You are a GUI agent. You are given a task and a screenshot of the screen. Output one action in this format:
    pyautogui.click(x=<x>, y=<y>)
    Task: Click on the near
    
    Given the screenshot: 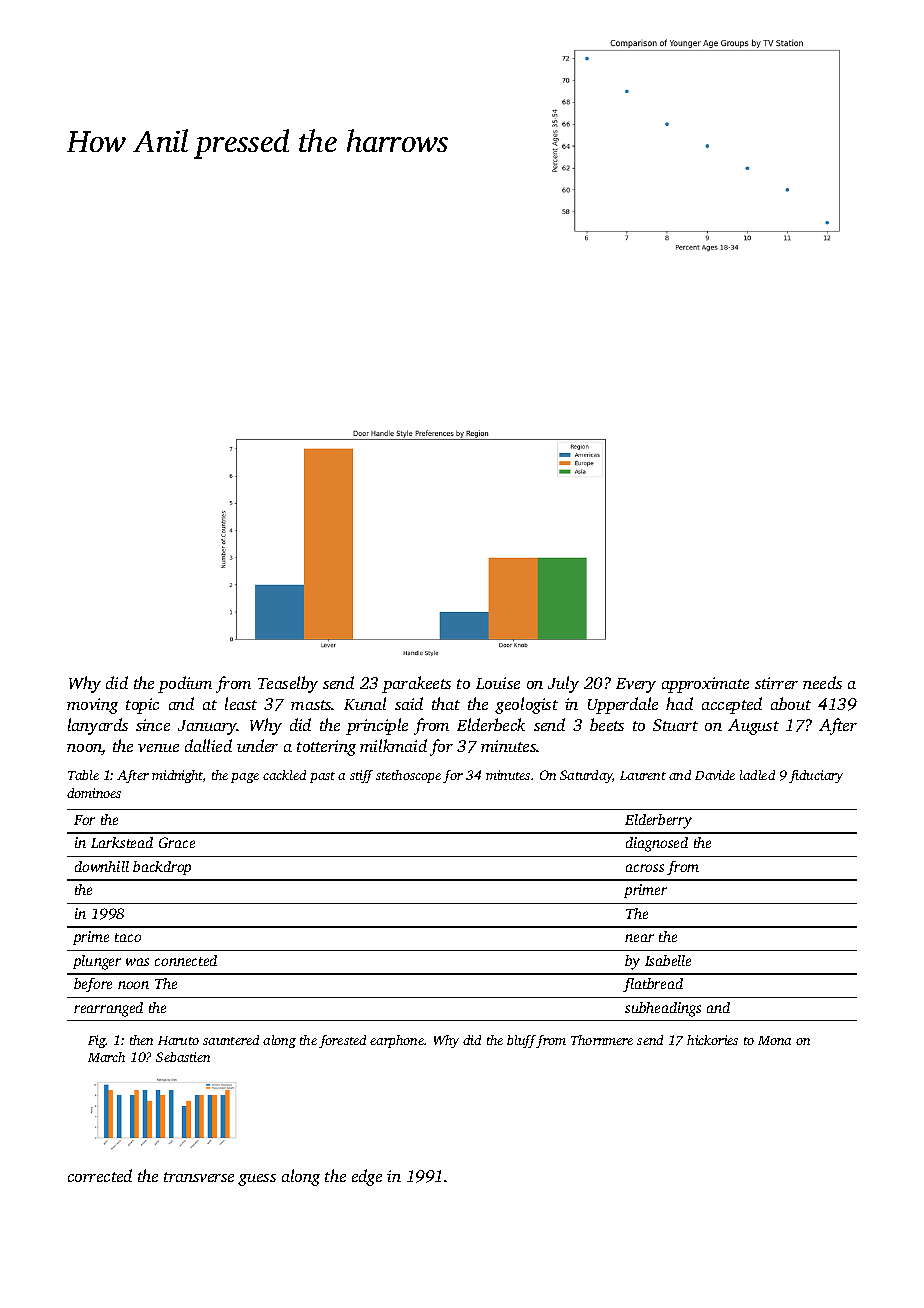 What is the action you would take?
    pyautogui.click(x=639, y=938)
